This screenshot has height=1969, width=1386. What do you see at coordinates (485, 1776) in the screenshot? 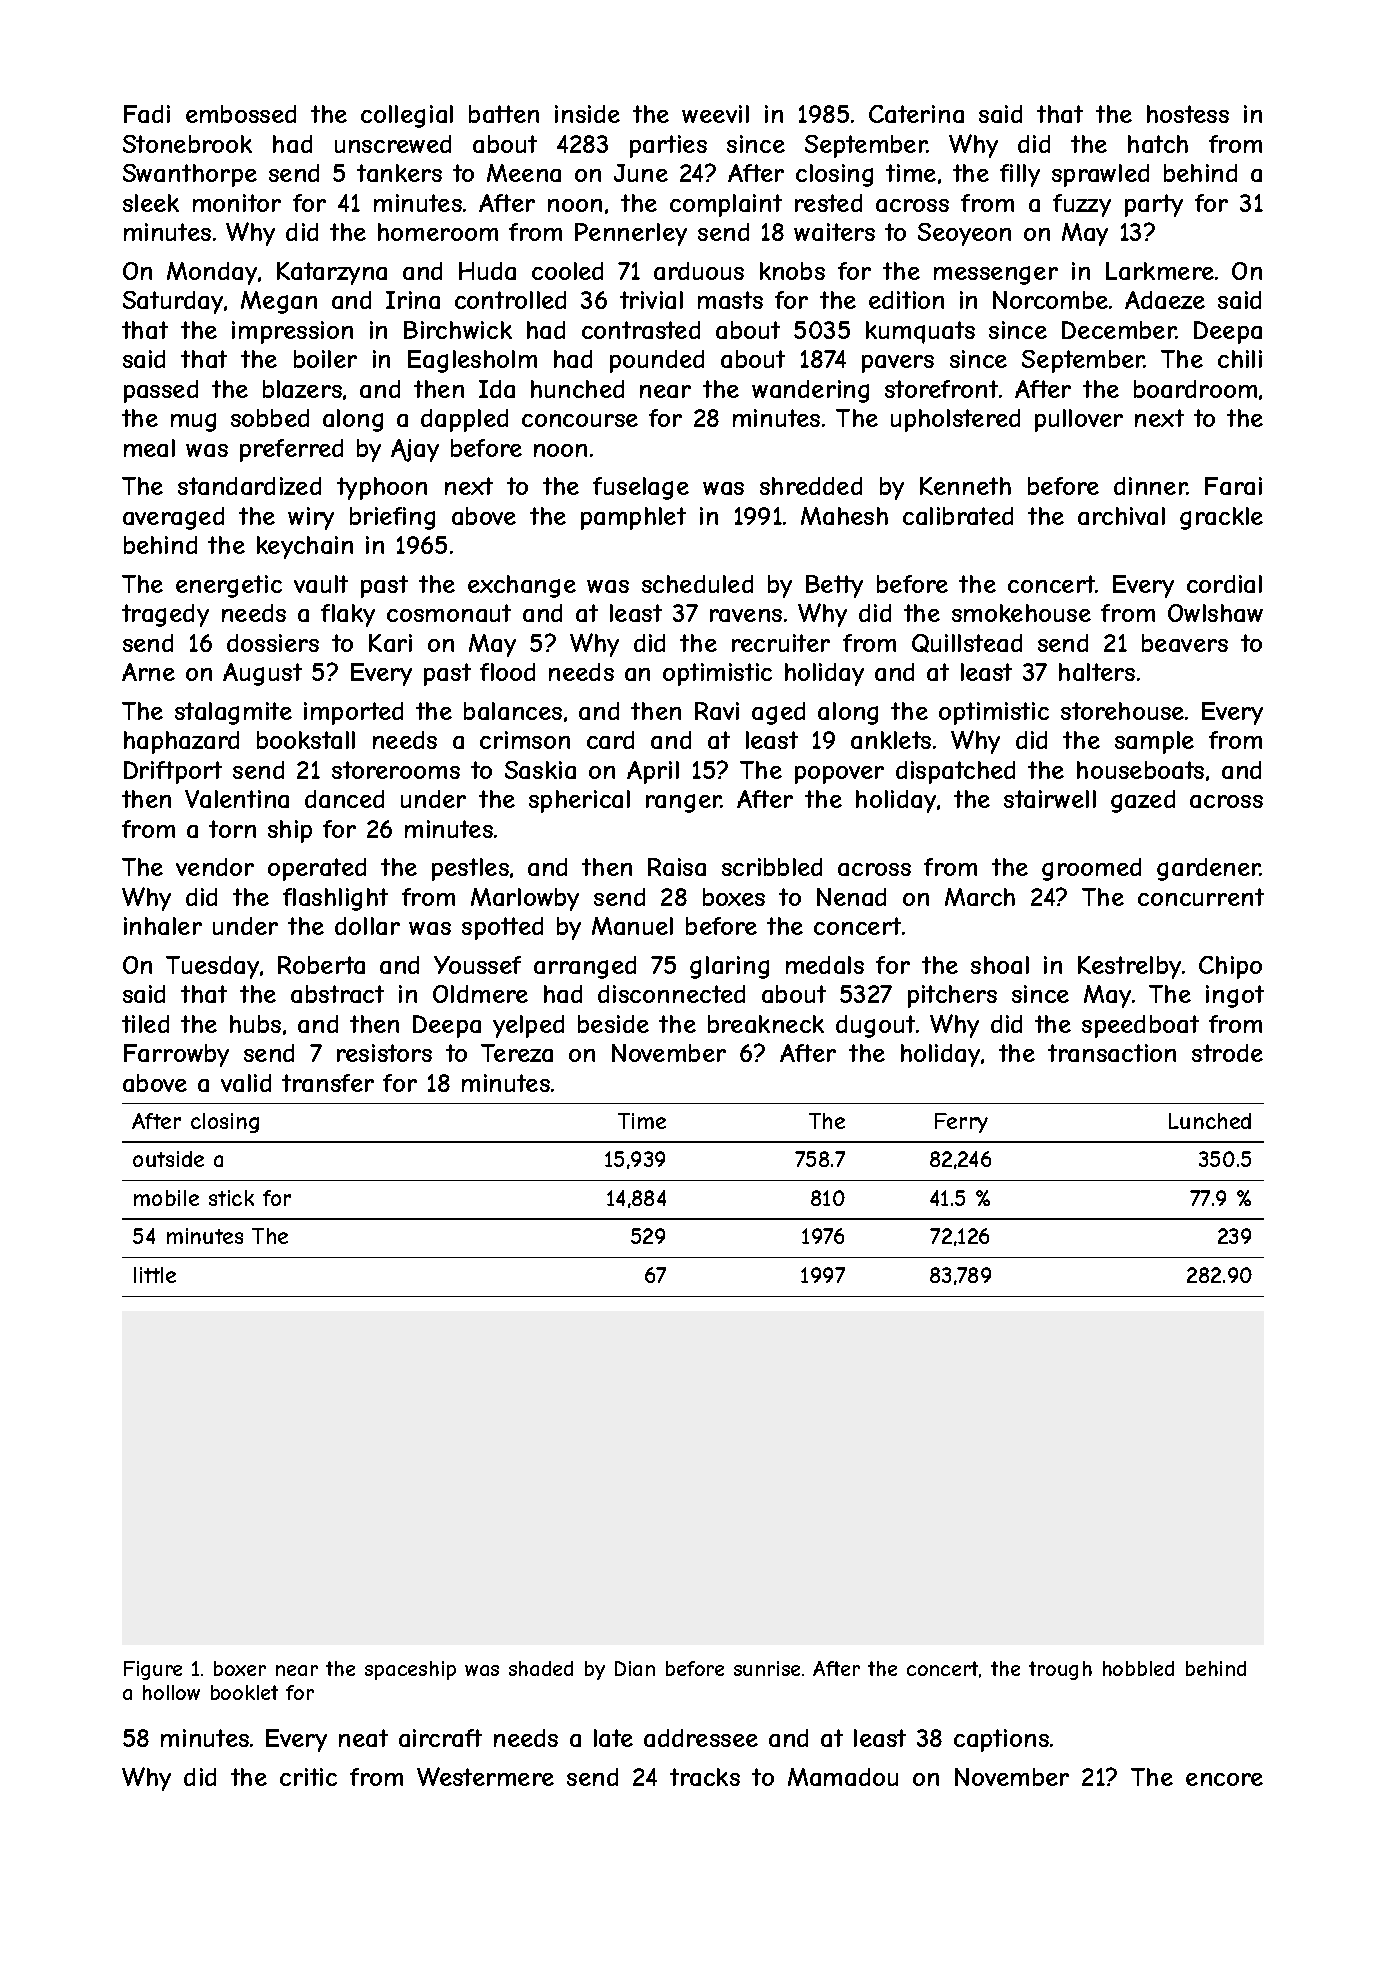
I see `Westermere` at bounding box center [485, 1776].
